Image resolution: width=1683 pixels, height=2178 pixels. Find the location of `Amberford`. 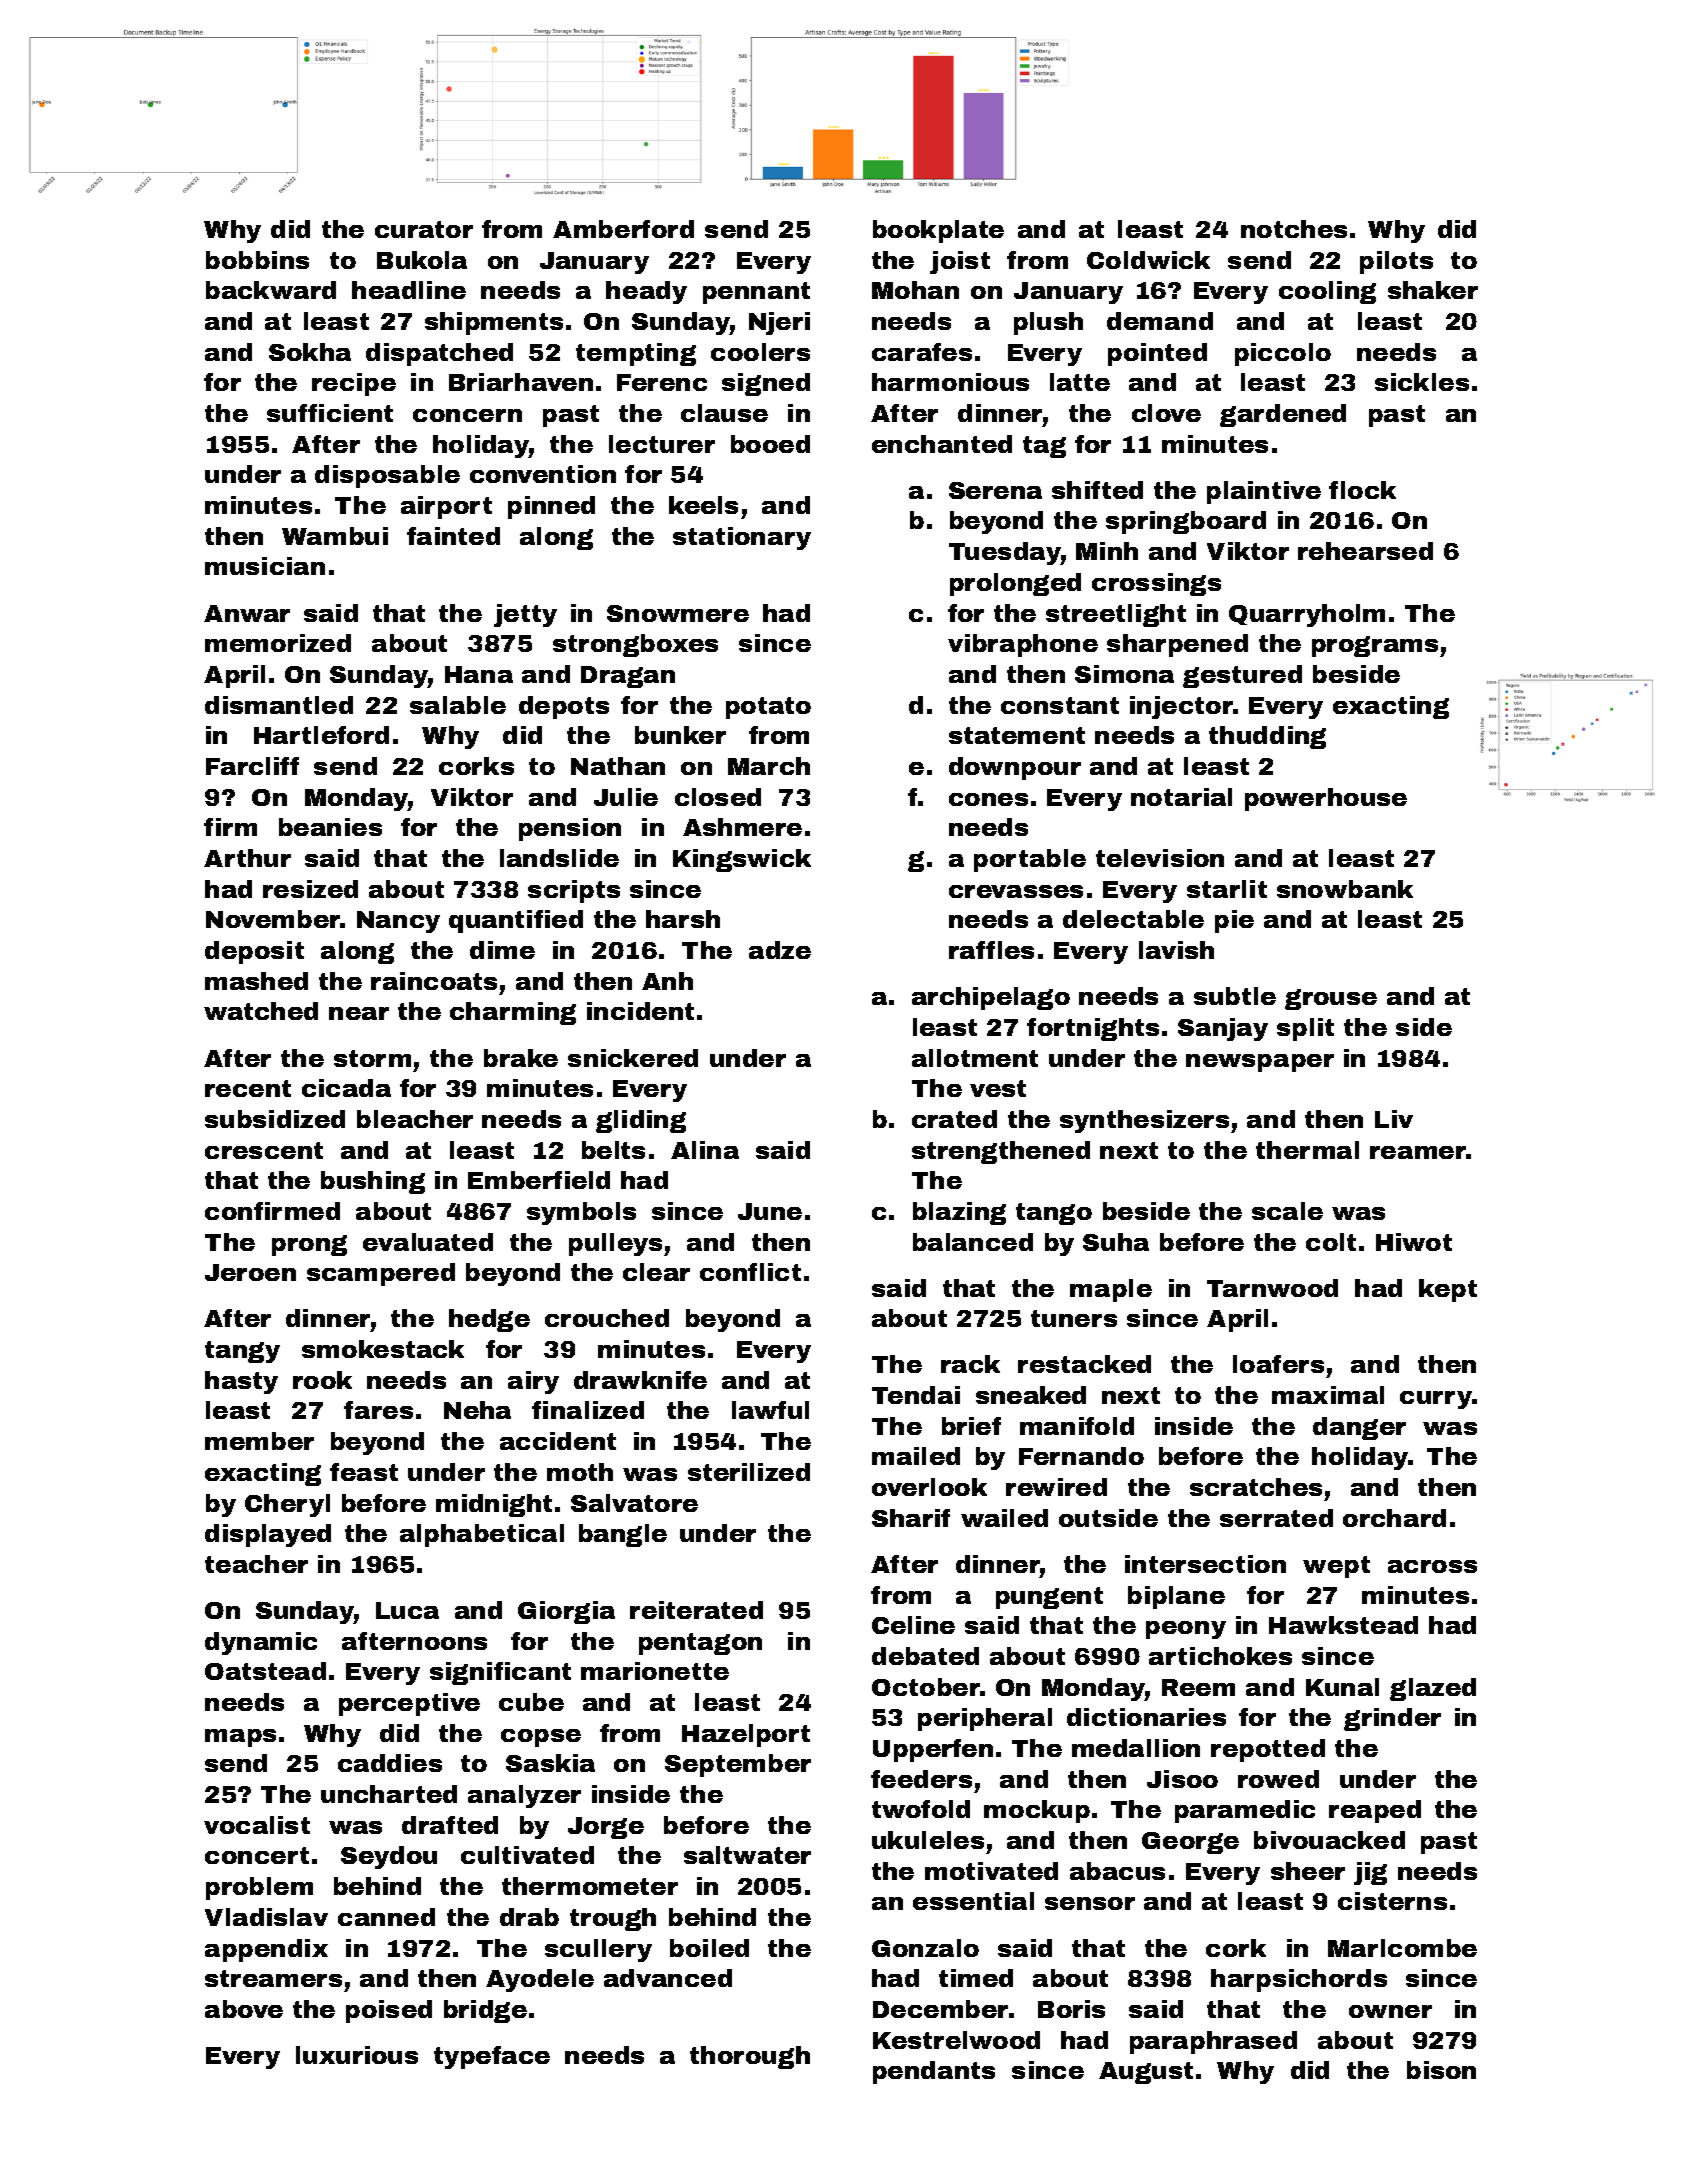

Amberford is located at coordinates (623, 229).
